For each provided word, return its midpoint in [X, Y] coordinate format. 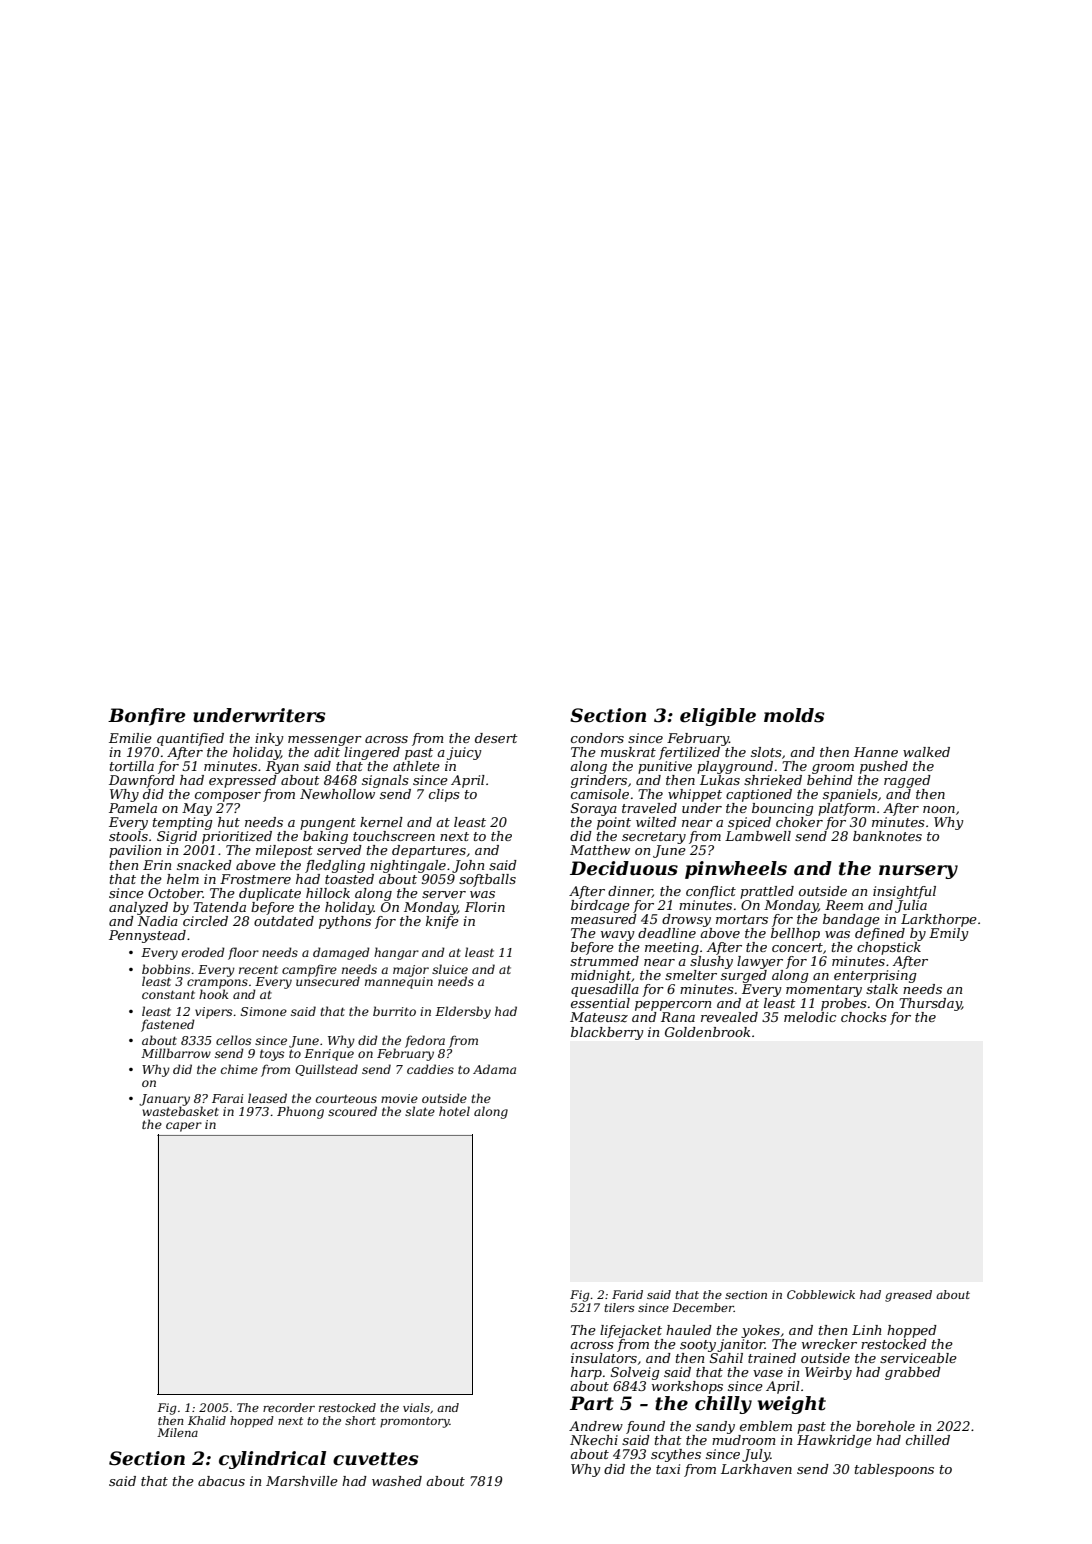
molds [794, 715]
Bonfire [147, 717]
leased [267, 1098]
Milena [177, 1432]
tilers [619, 1307]
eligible [718, 717]
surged [744, 976]
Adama [494, 1069]
